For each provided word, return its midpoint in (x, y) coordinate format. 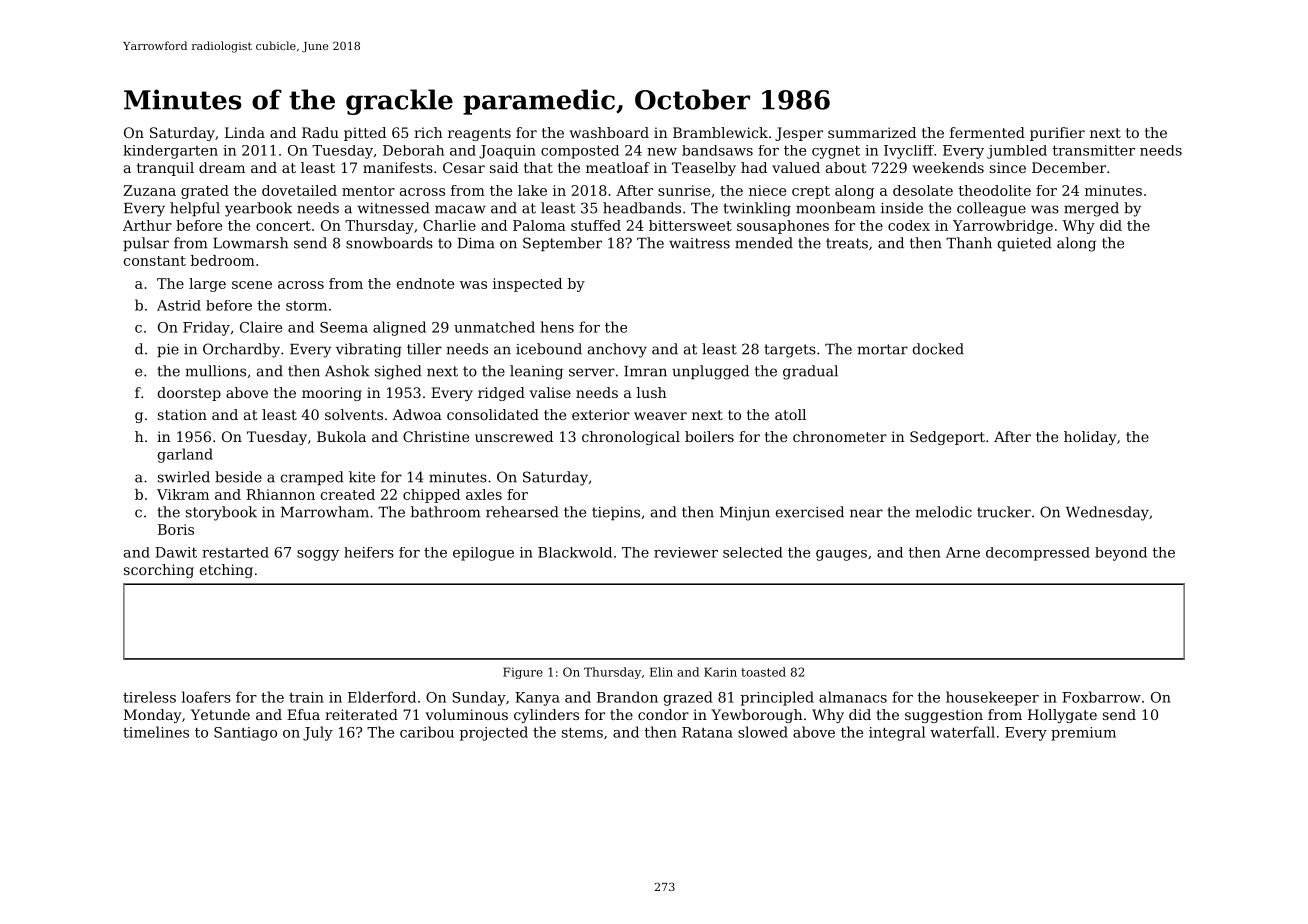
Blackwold (575, 552)
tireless (149, 697)
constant (155, 261)
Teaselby (704, 169)
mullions (215, 371)
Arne (963, 552)
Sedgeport (947, 438)
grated (205, 192)
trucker (1004, 512)
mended (764, 243)
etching (226, 571)
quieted (1025, 244)
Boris (176, 529)
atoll (790, 414)
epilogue (483, 554)
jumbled (1017, 152)
